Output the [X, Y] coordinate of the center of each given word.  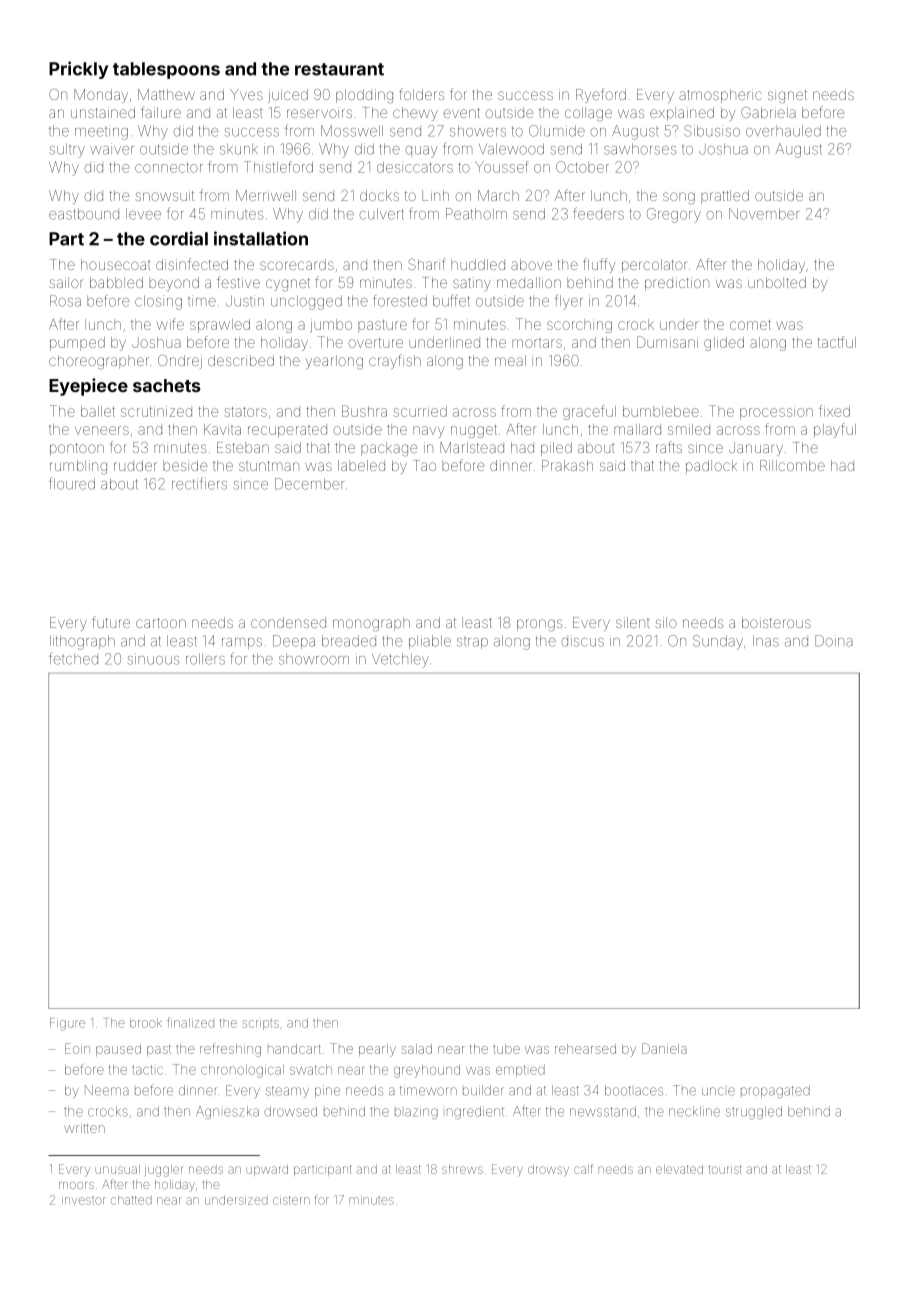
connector [169, 167]
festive [238, 282]
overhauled [783, 131]
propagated [775, 1092]
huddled [478, 264]
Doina [834, 641]
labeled [361, 465]
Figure [67, 1024]
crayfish [395, 361]
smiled [689, 429]
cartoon [161, 623]
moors [76, 1185]
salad [416, 1049]
